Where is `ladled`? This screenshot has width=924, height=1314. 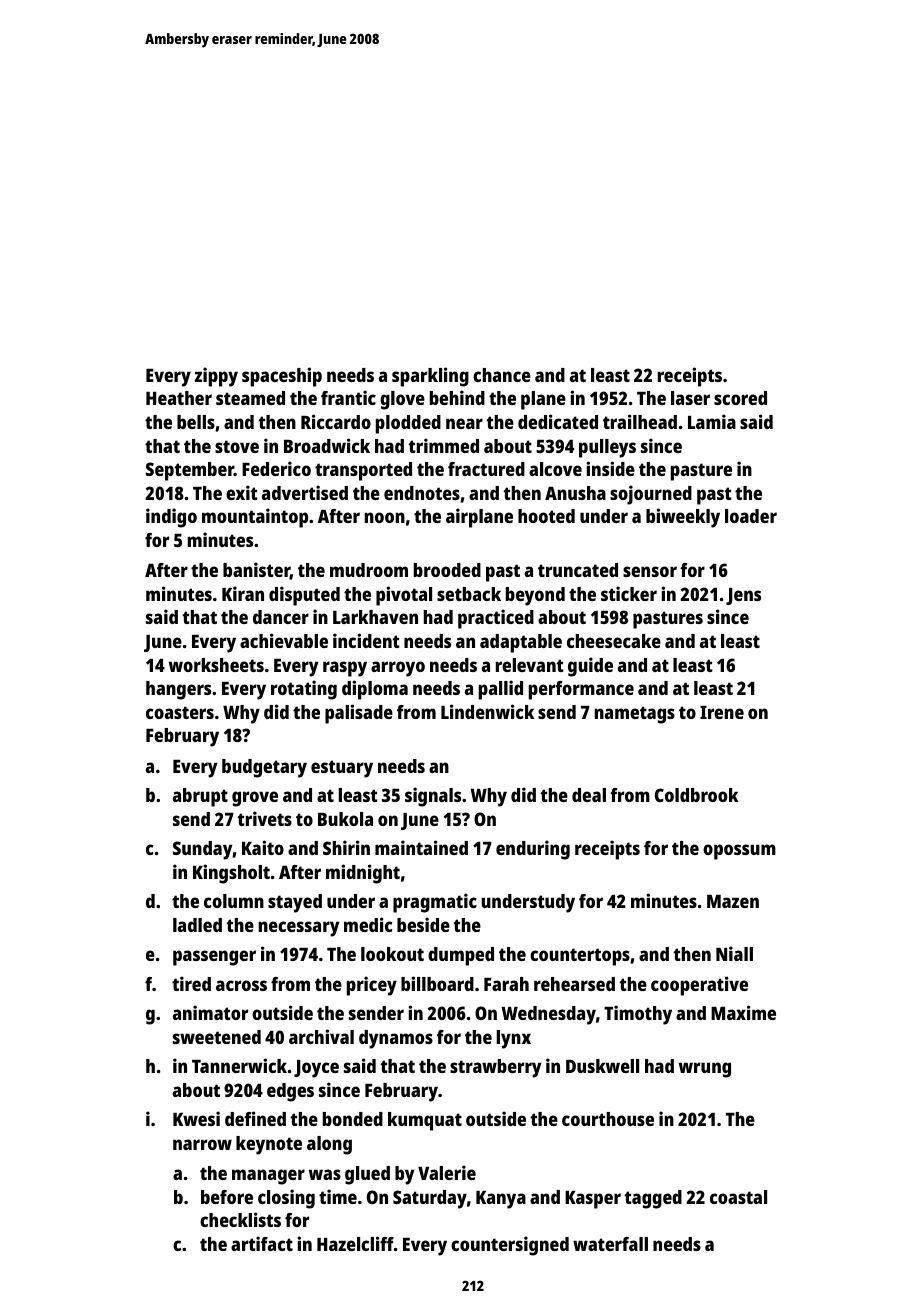
ladled is located at coordinates (197, 925).
